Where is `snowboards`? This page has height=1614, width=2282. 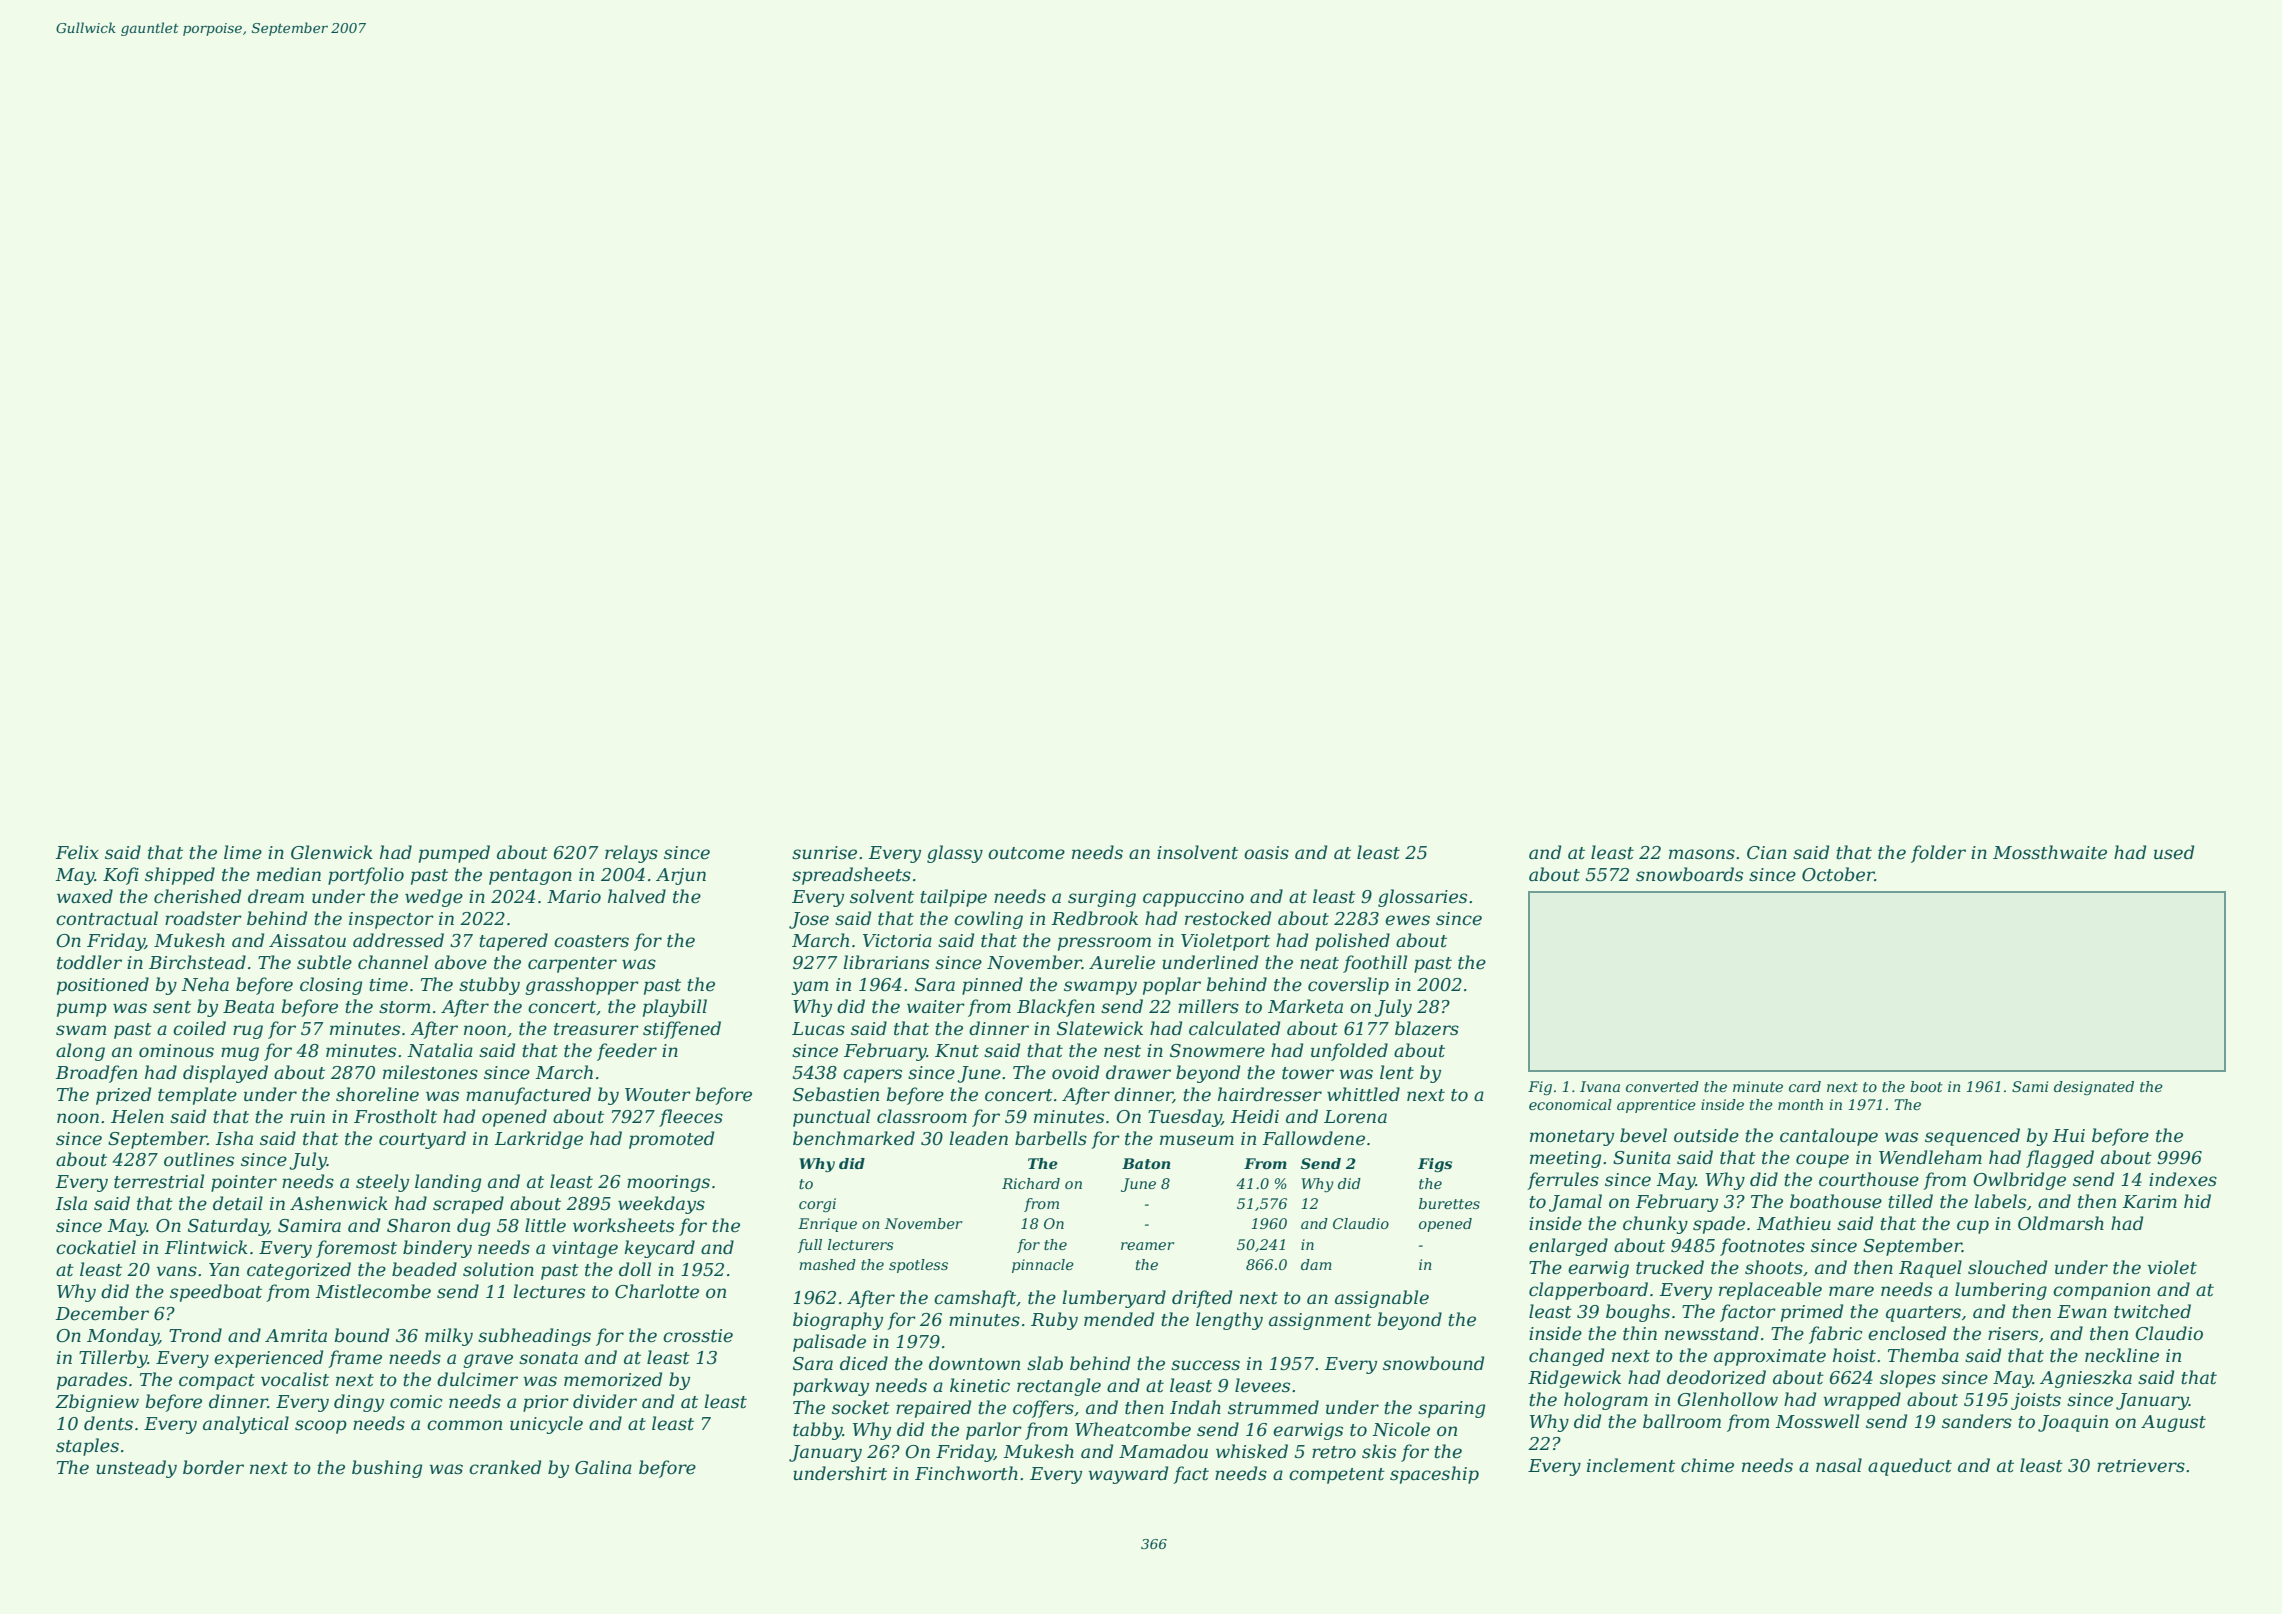 snowboards is located at coordinates (1689, 874).
